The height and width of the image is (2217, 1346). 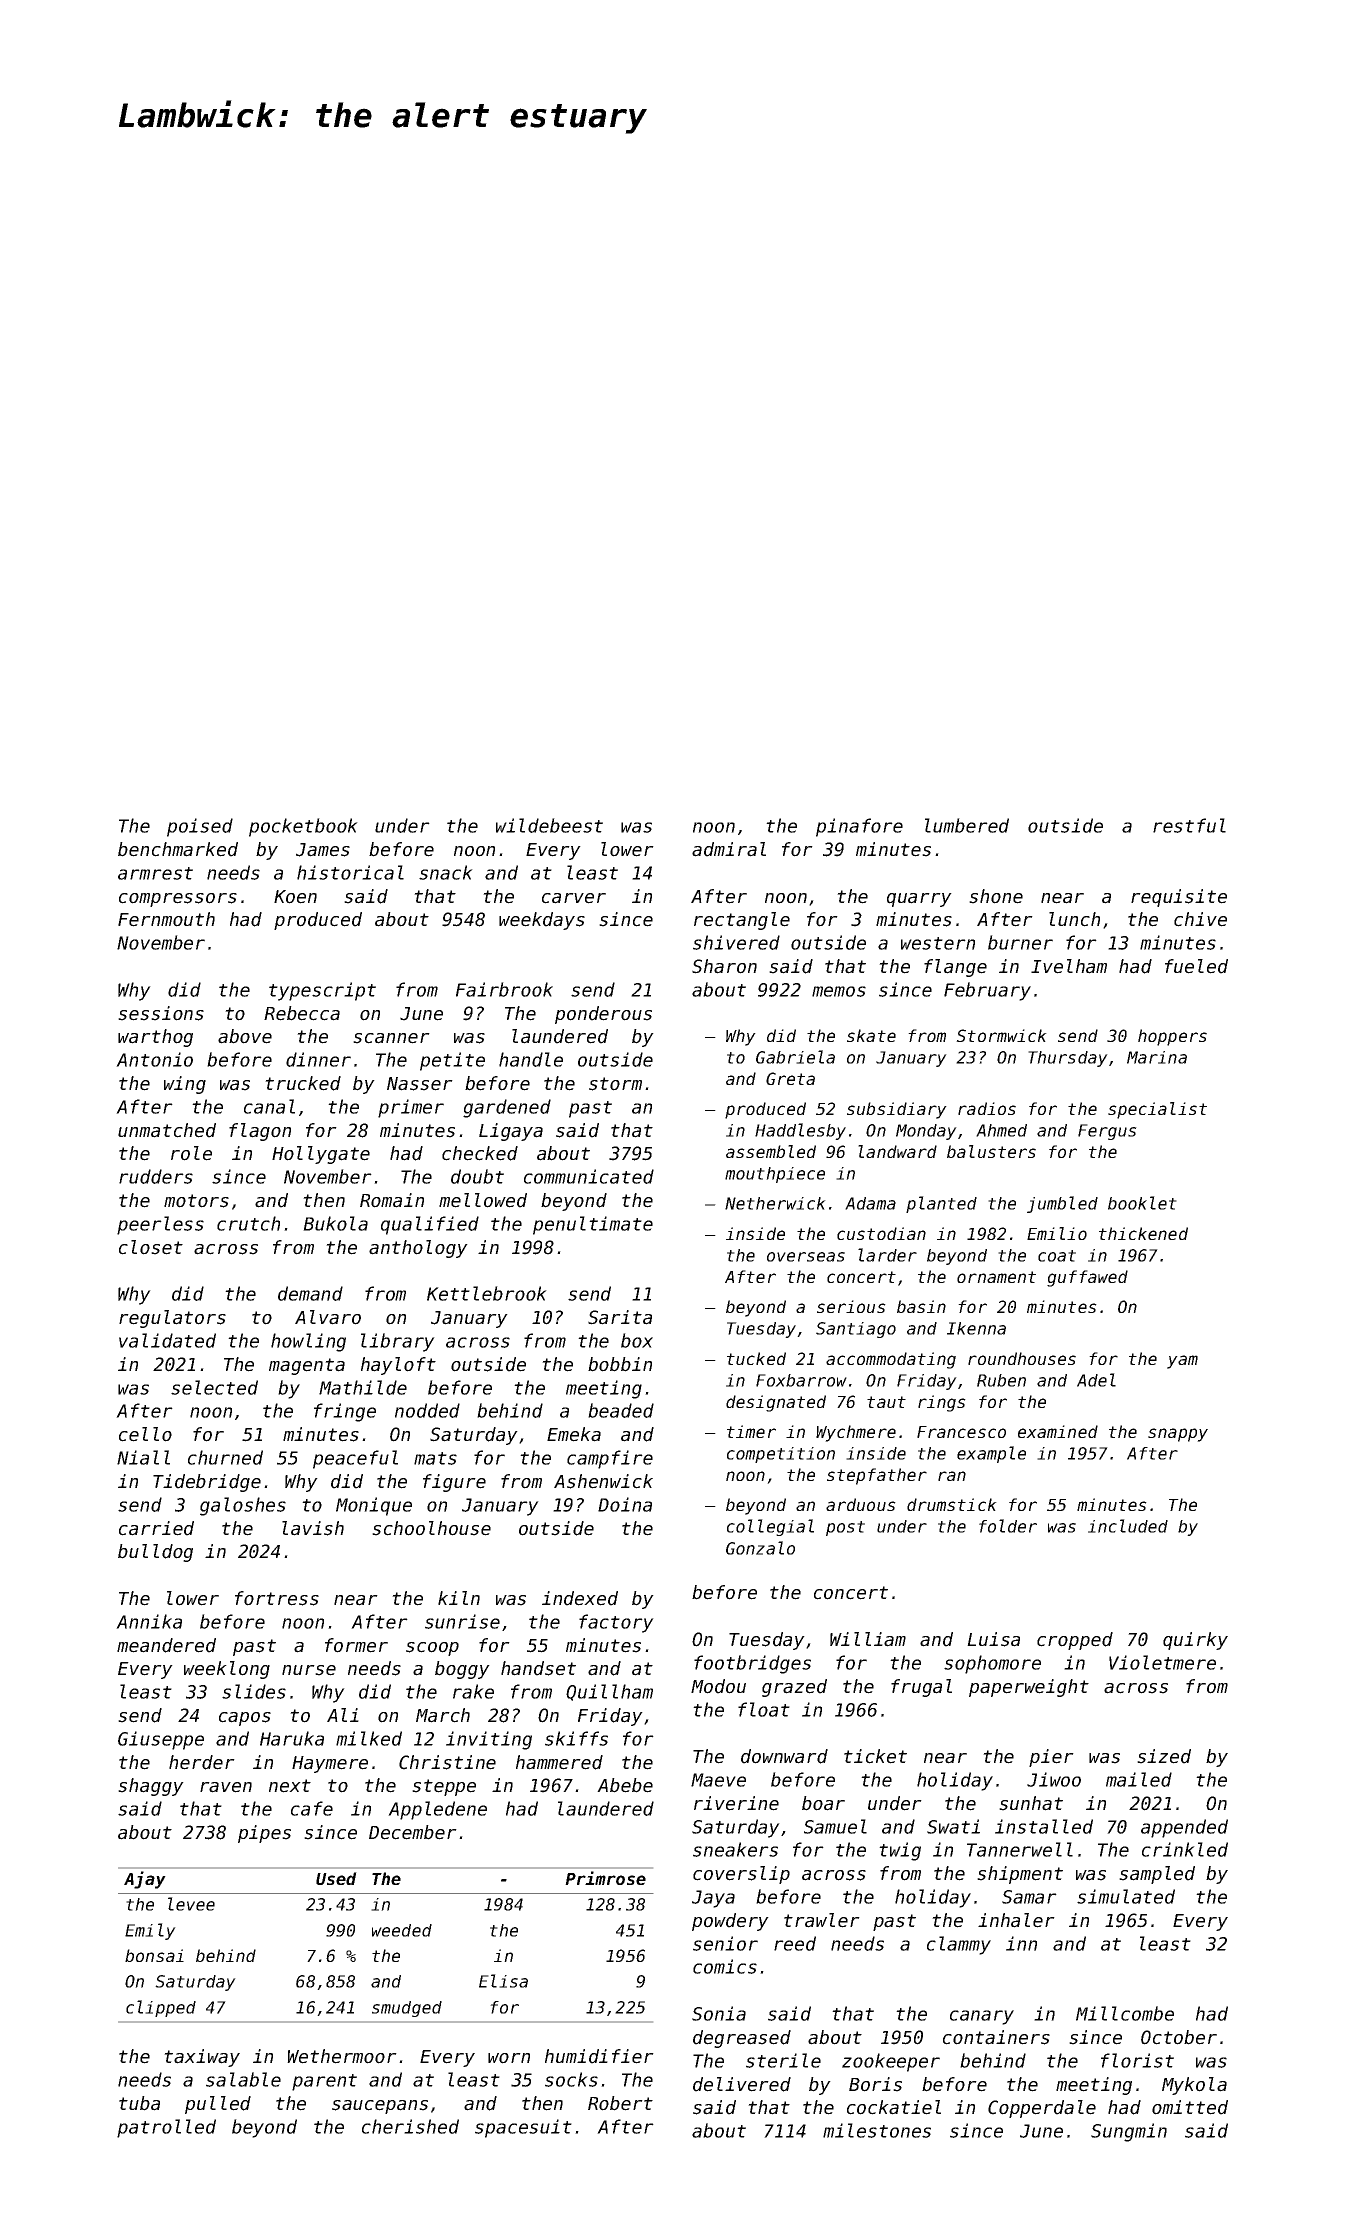 I want to click on Marina, so click(x=1157, y=1057).
